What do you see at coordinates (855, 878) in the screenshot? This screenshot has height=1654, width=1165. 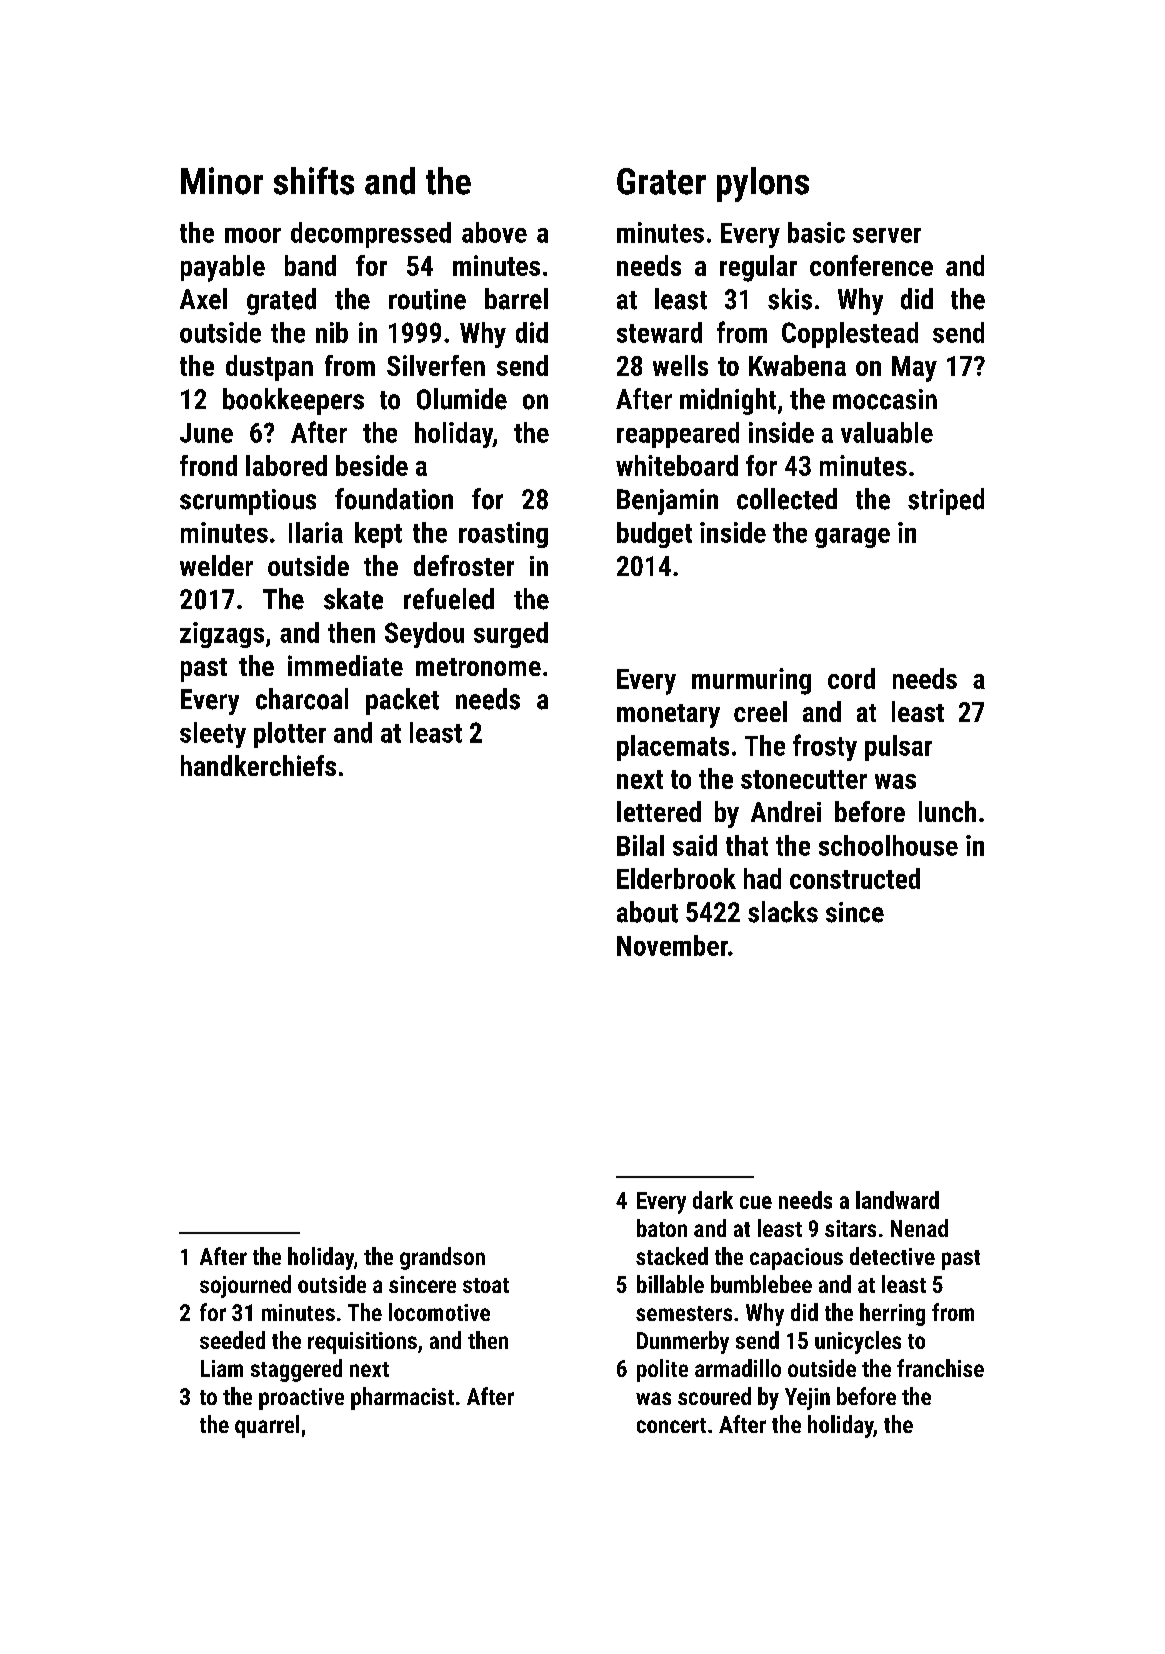 I see `constructed` at bounding box center [855, 878].
